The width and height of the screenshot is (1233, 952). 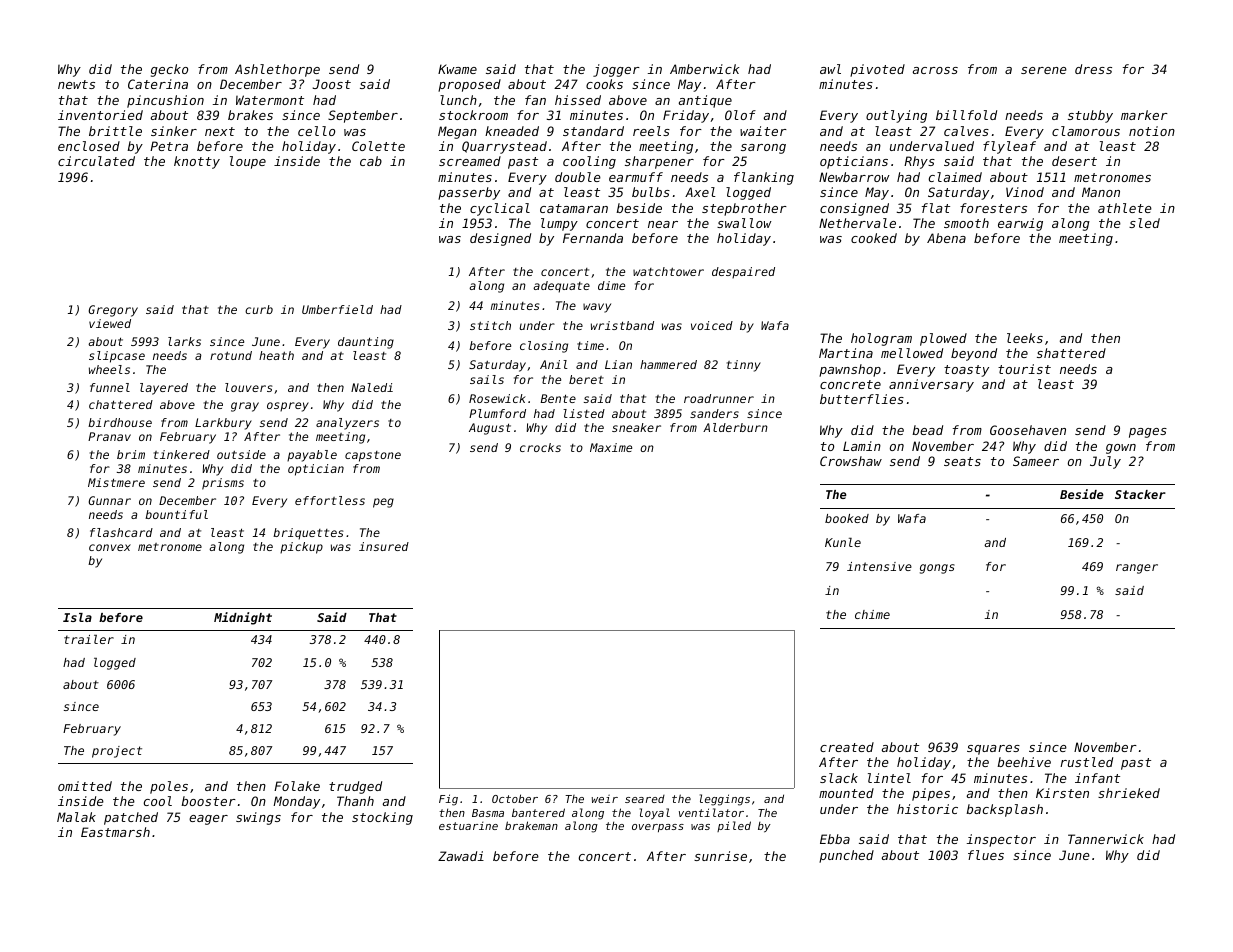 What do you see at coordinates (531, 825) in the screenshot?
I see `brakeman` at bounding box center [531, 825].
